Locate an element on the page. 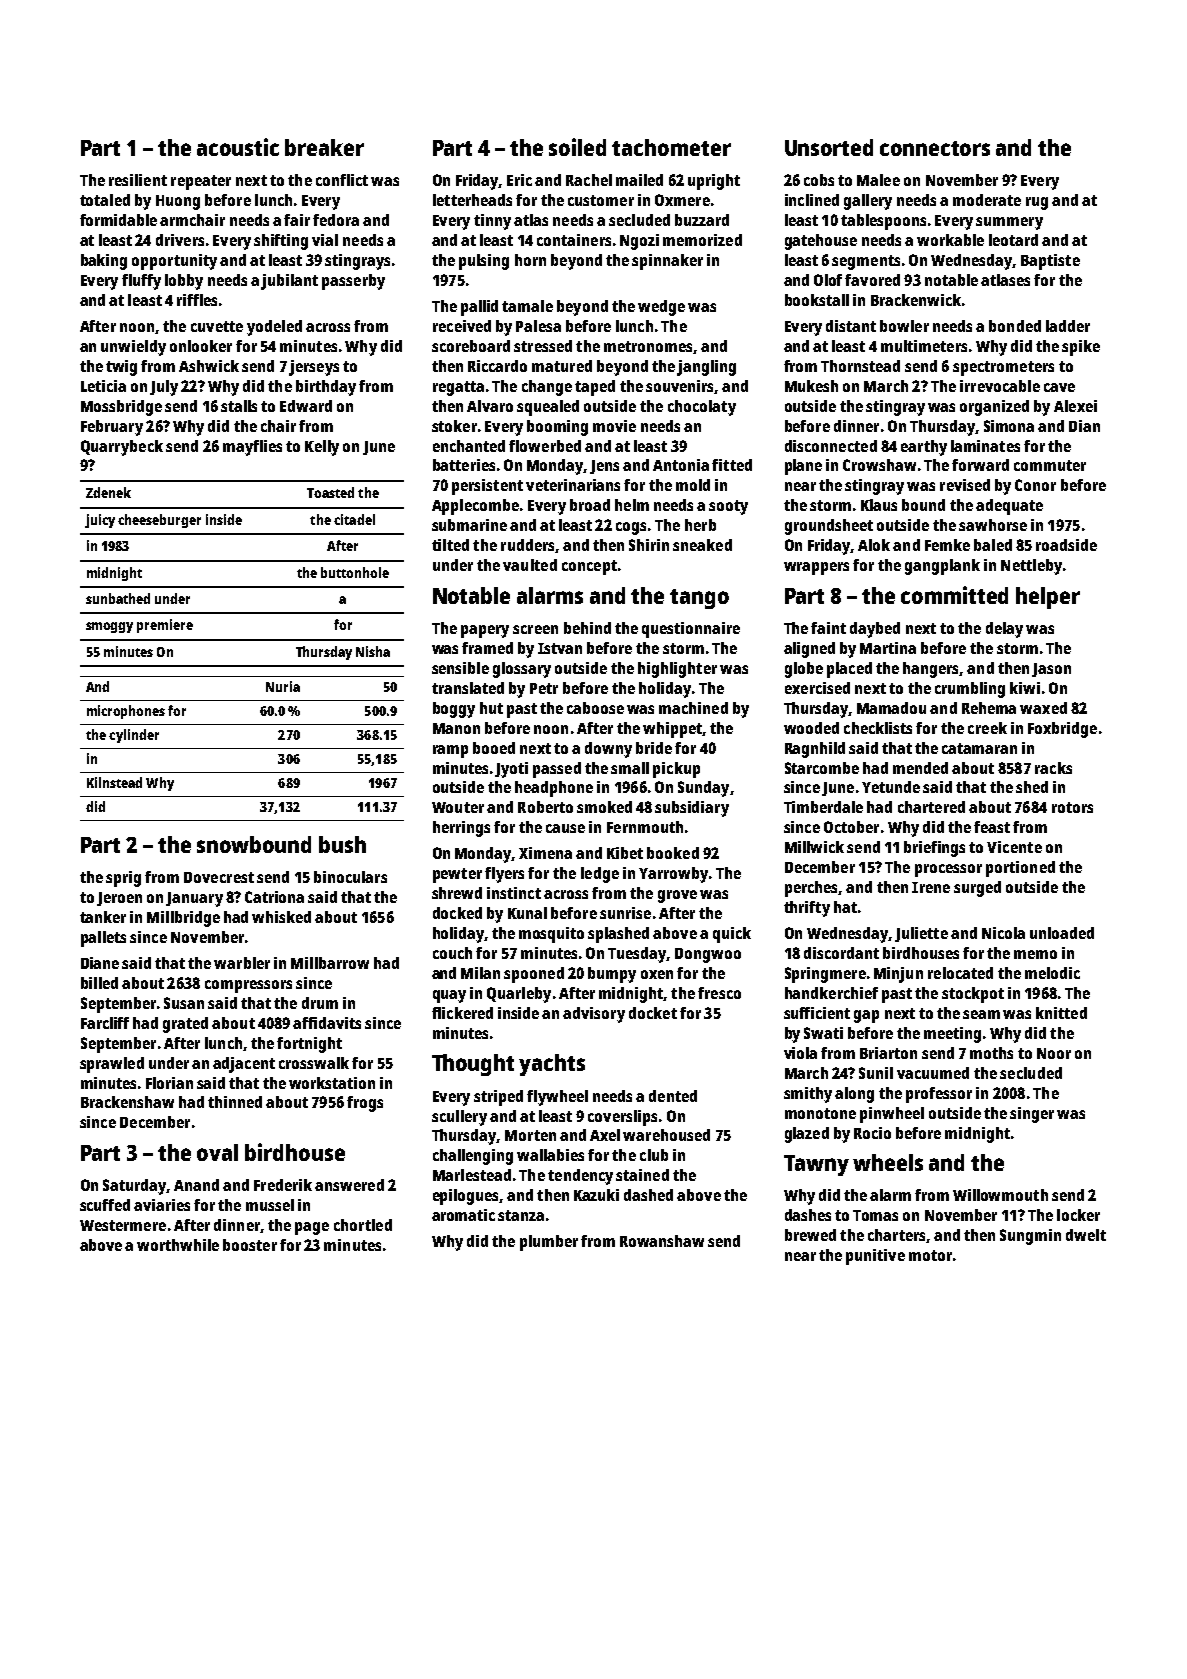  small is located at coordinates (630, 768).
